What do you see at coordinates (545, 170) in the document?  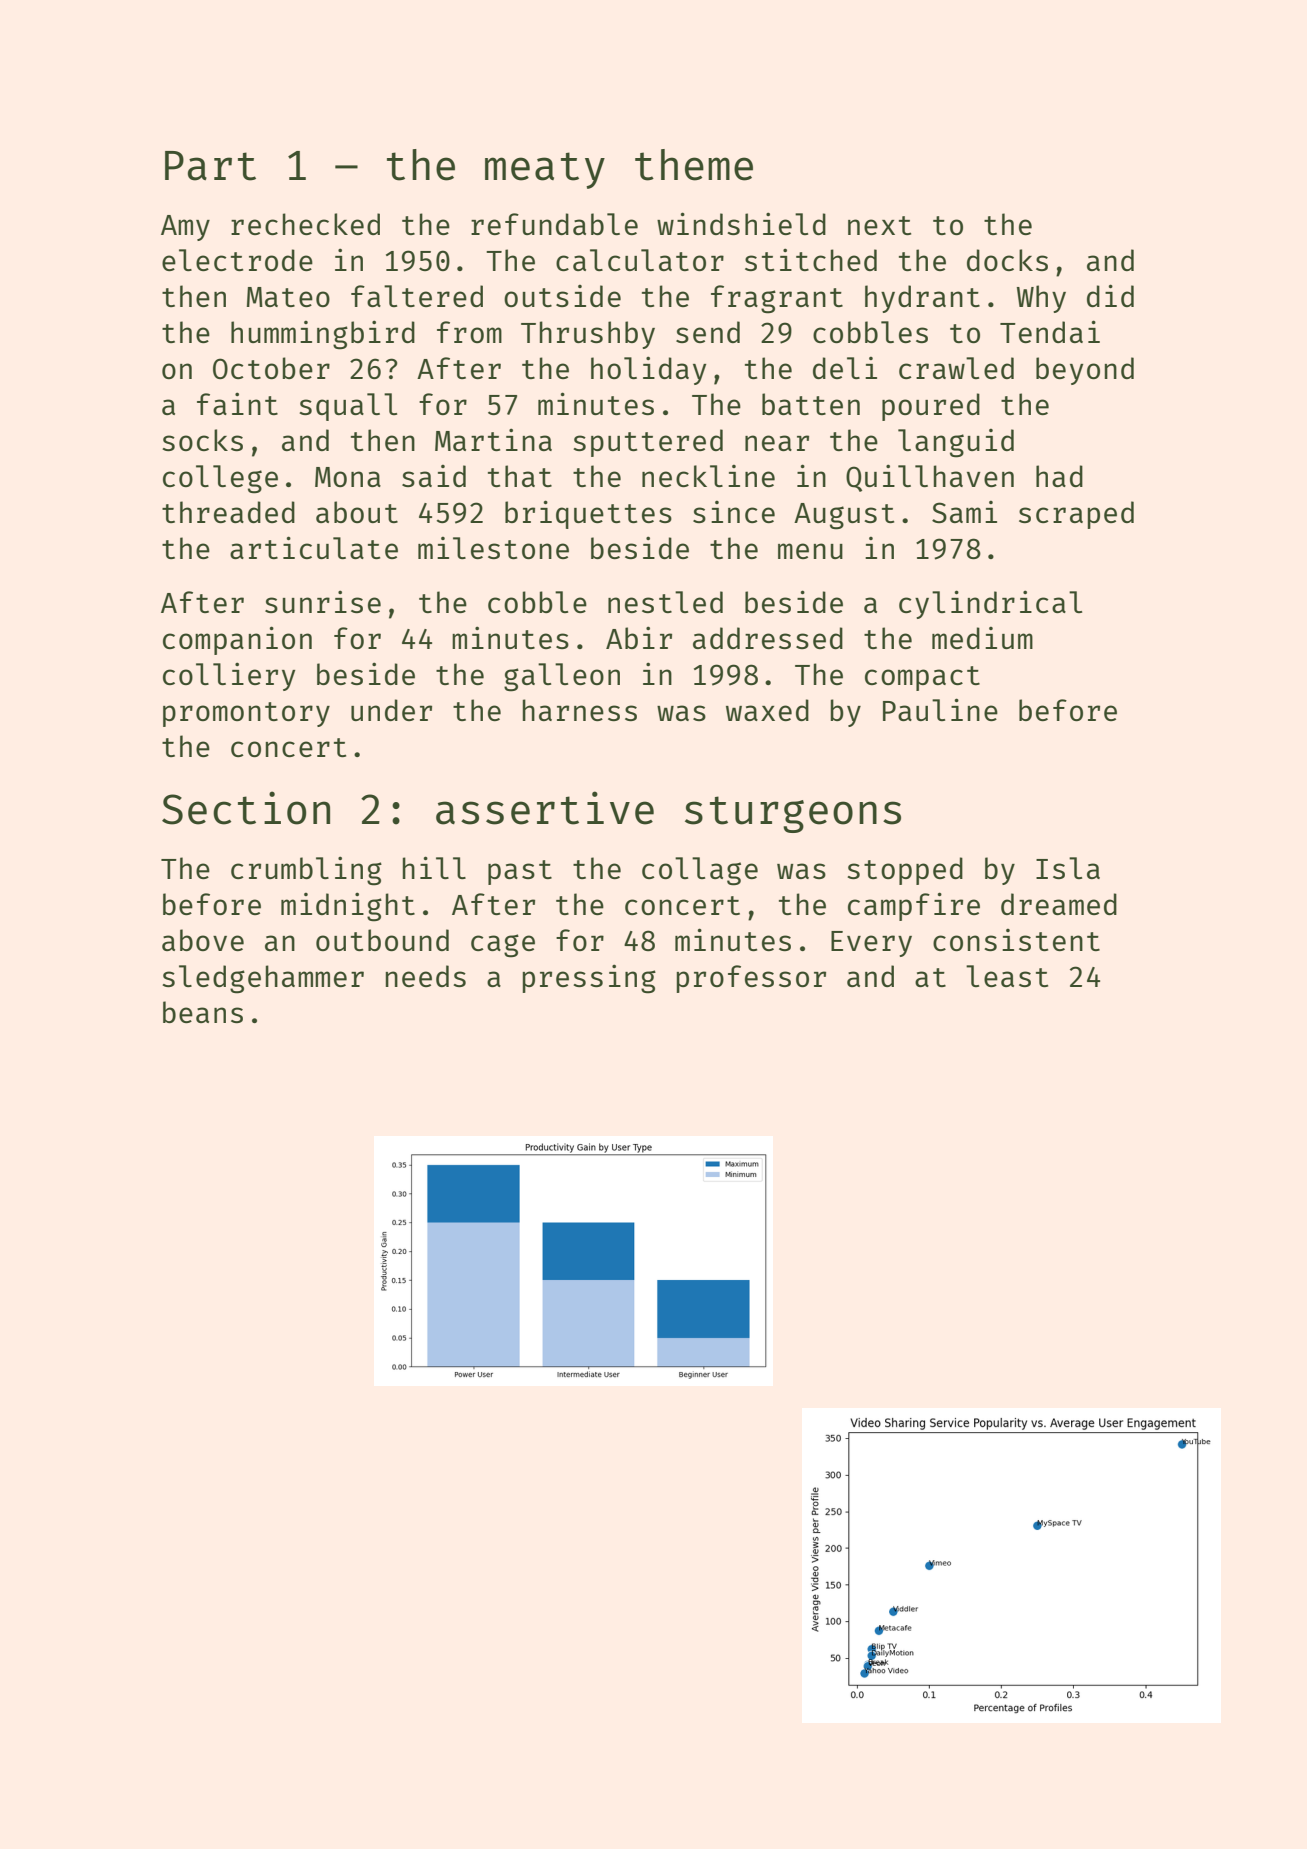 I see `meaty` at bounding box center [545, 170].
